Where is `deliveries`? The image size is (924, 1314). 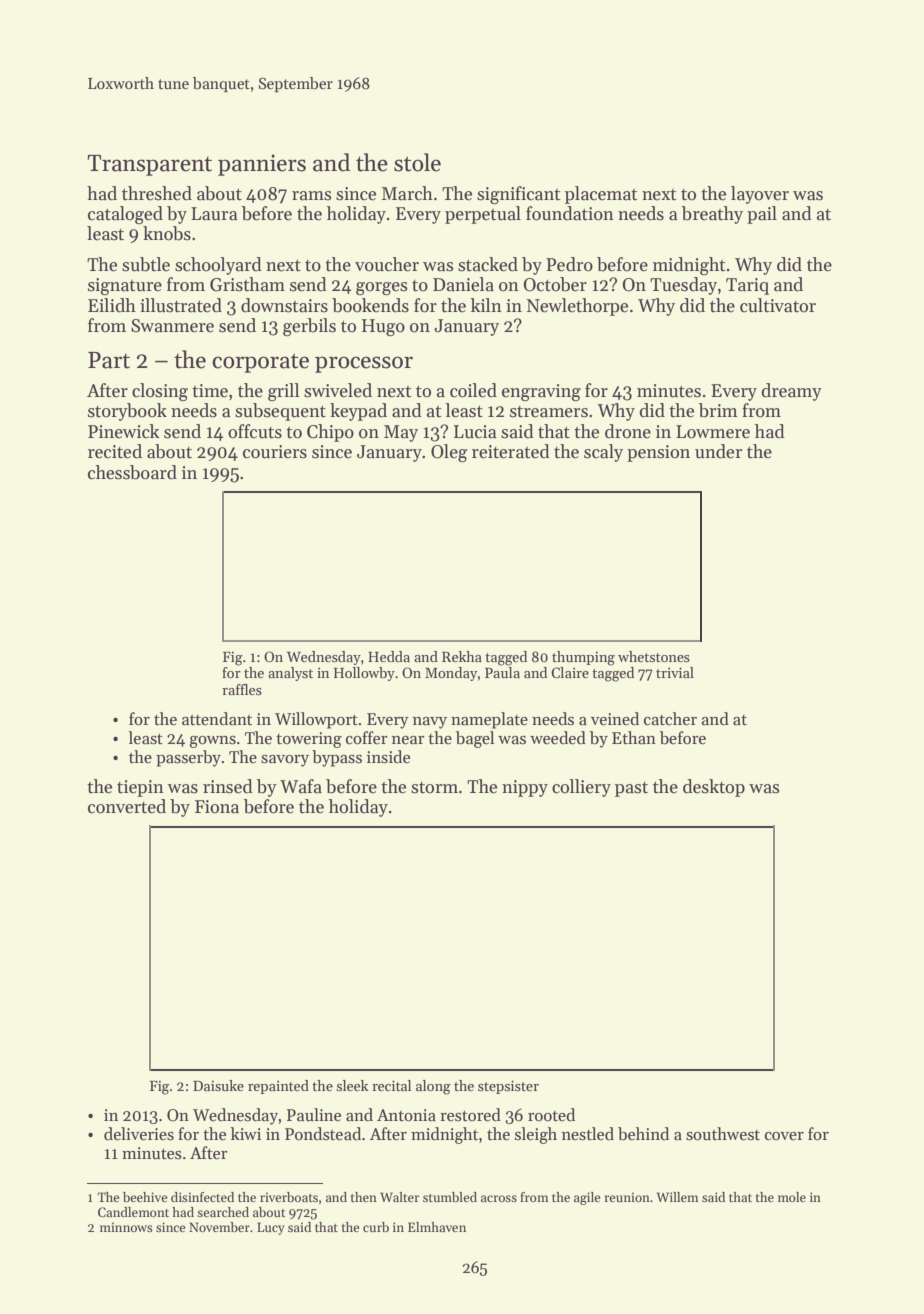 deliveries is located at coordinates (139, 1134).
